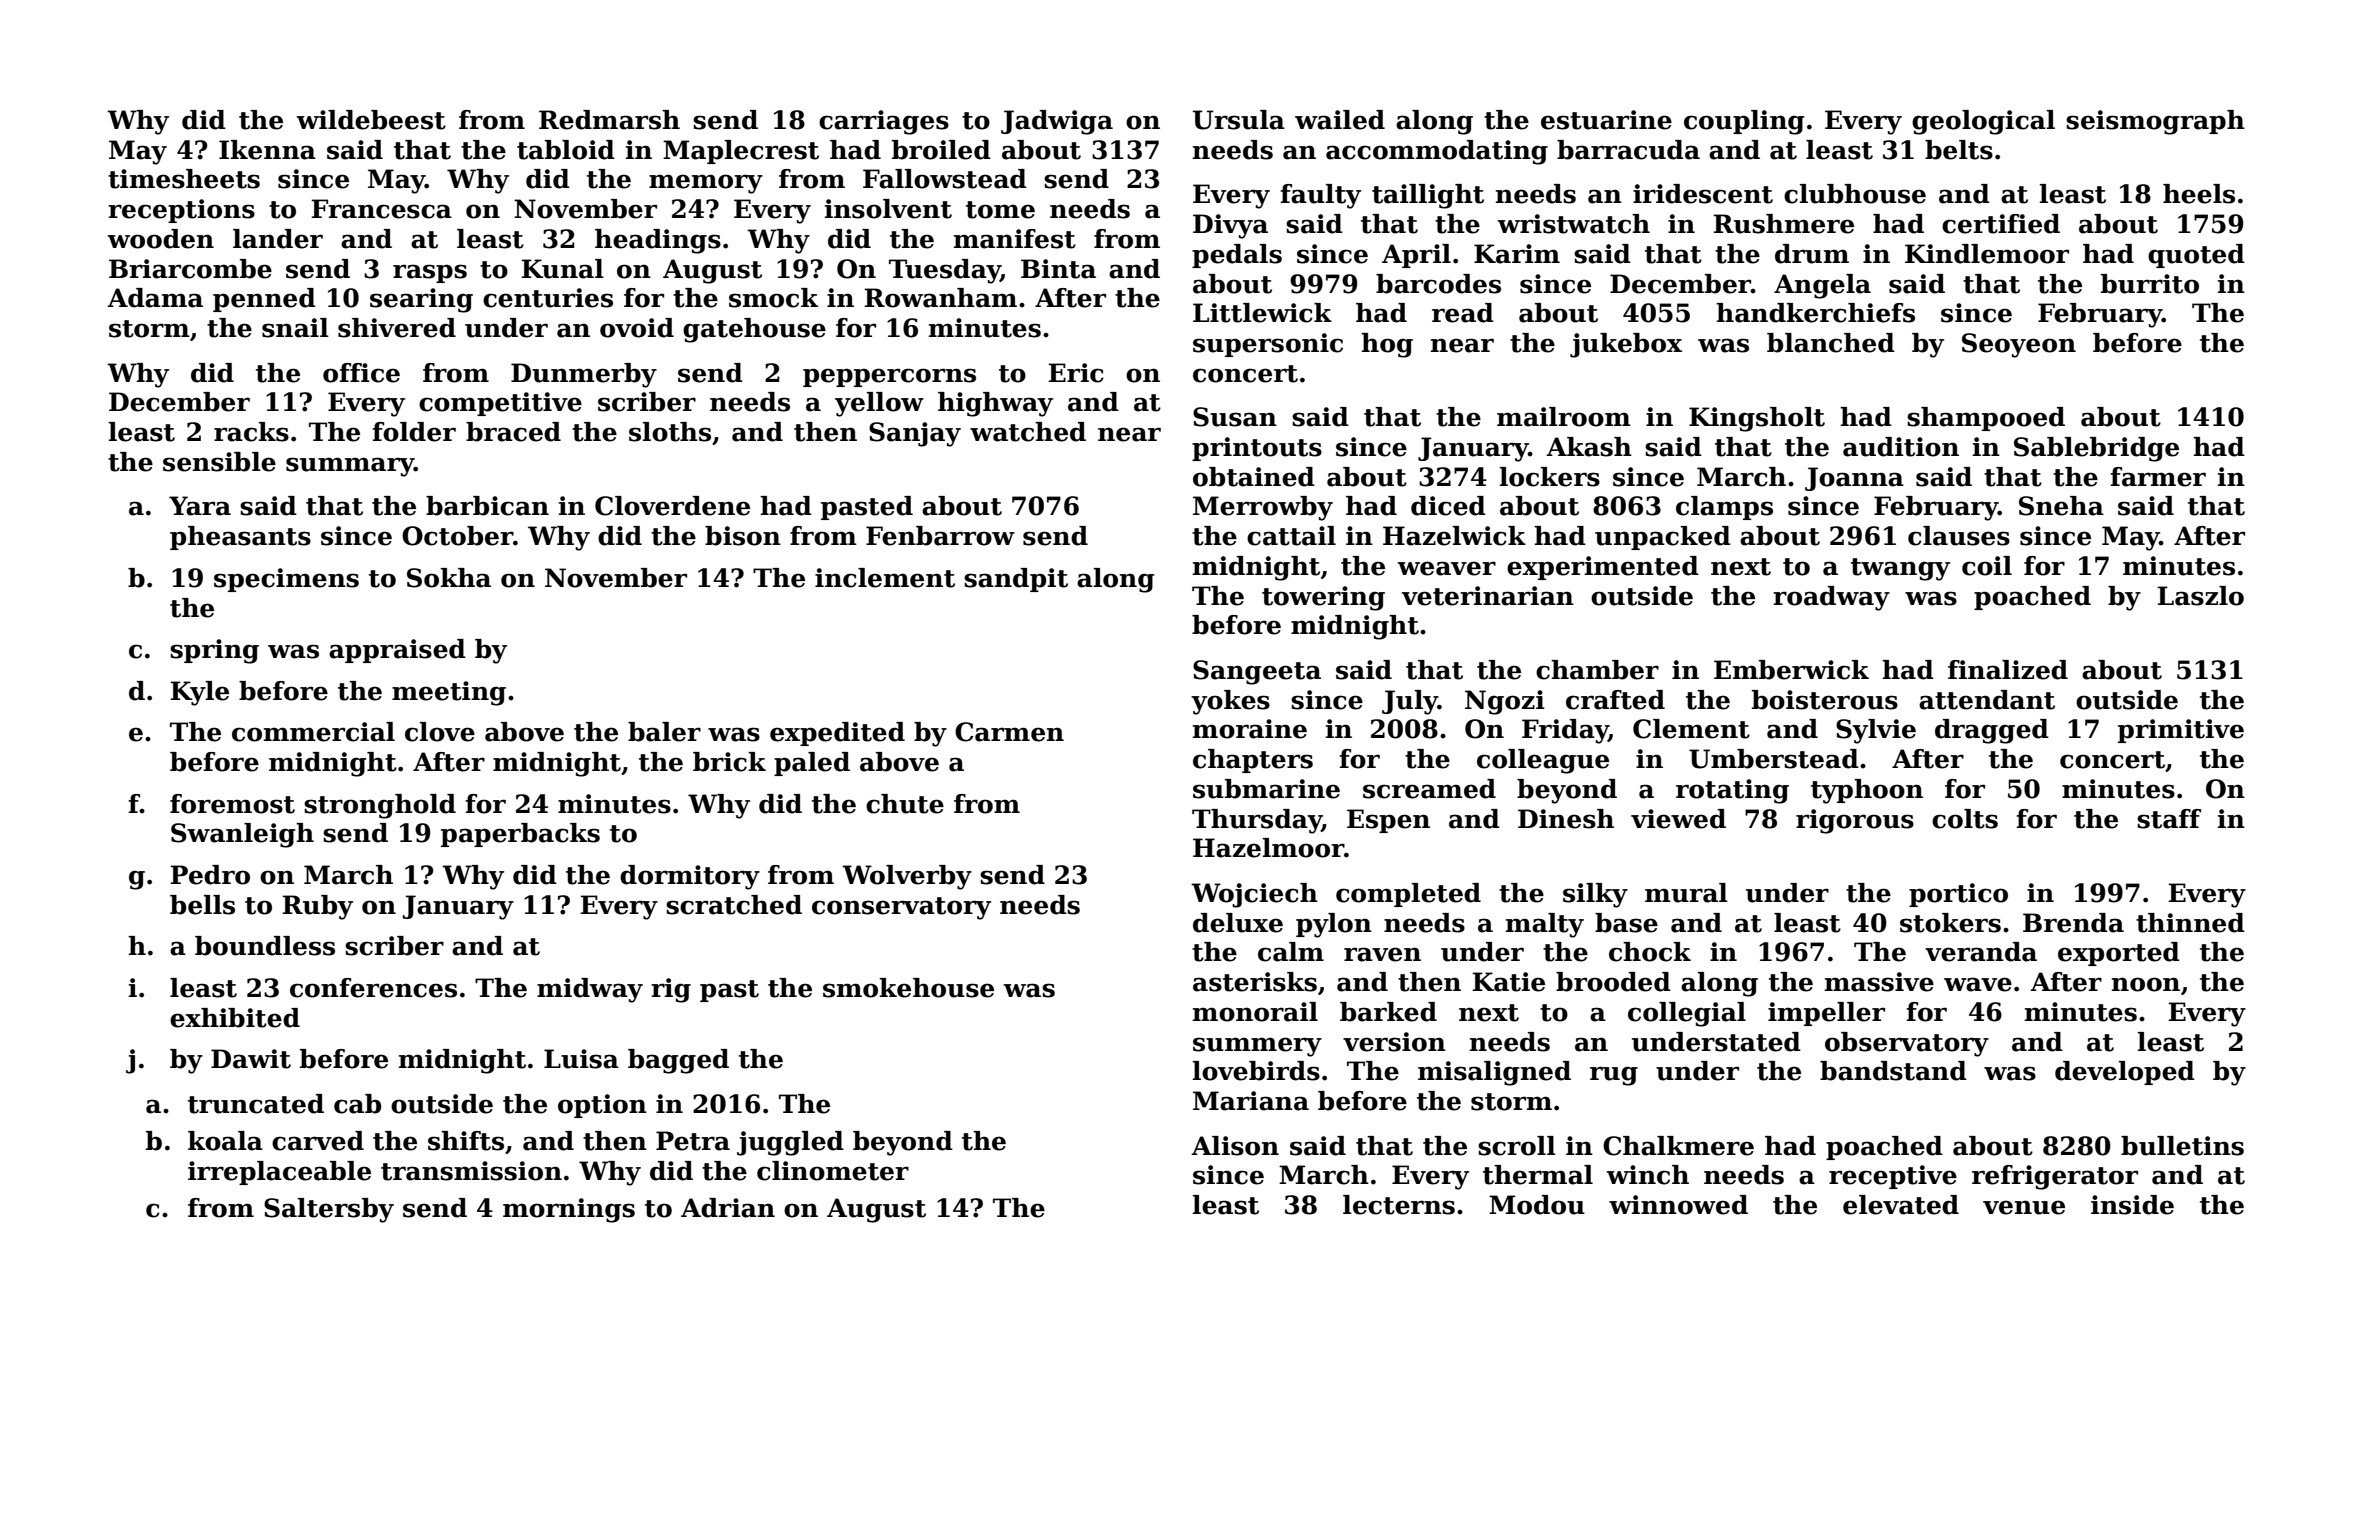 The width and height of the page is (2353, 1522). I want to click on Petra, so click(693, 1141).
